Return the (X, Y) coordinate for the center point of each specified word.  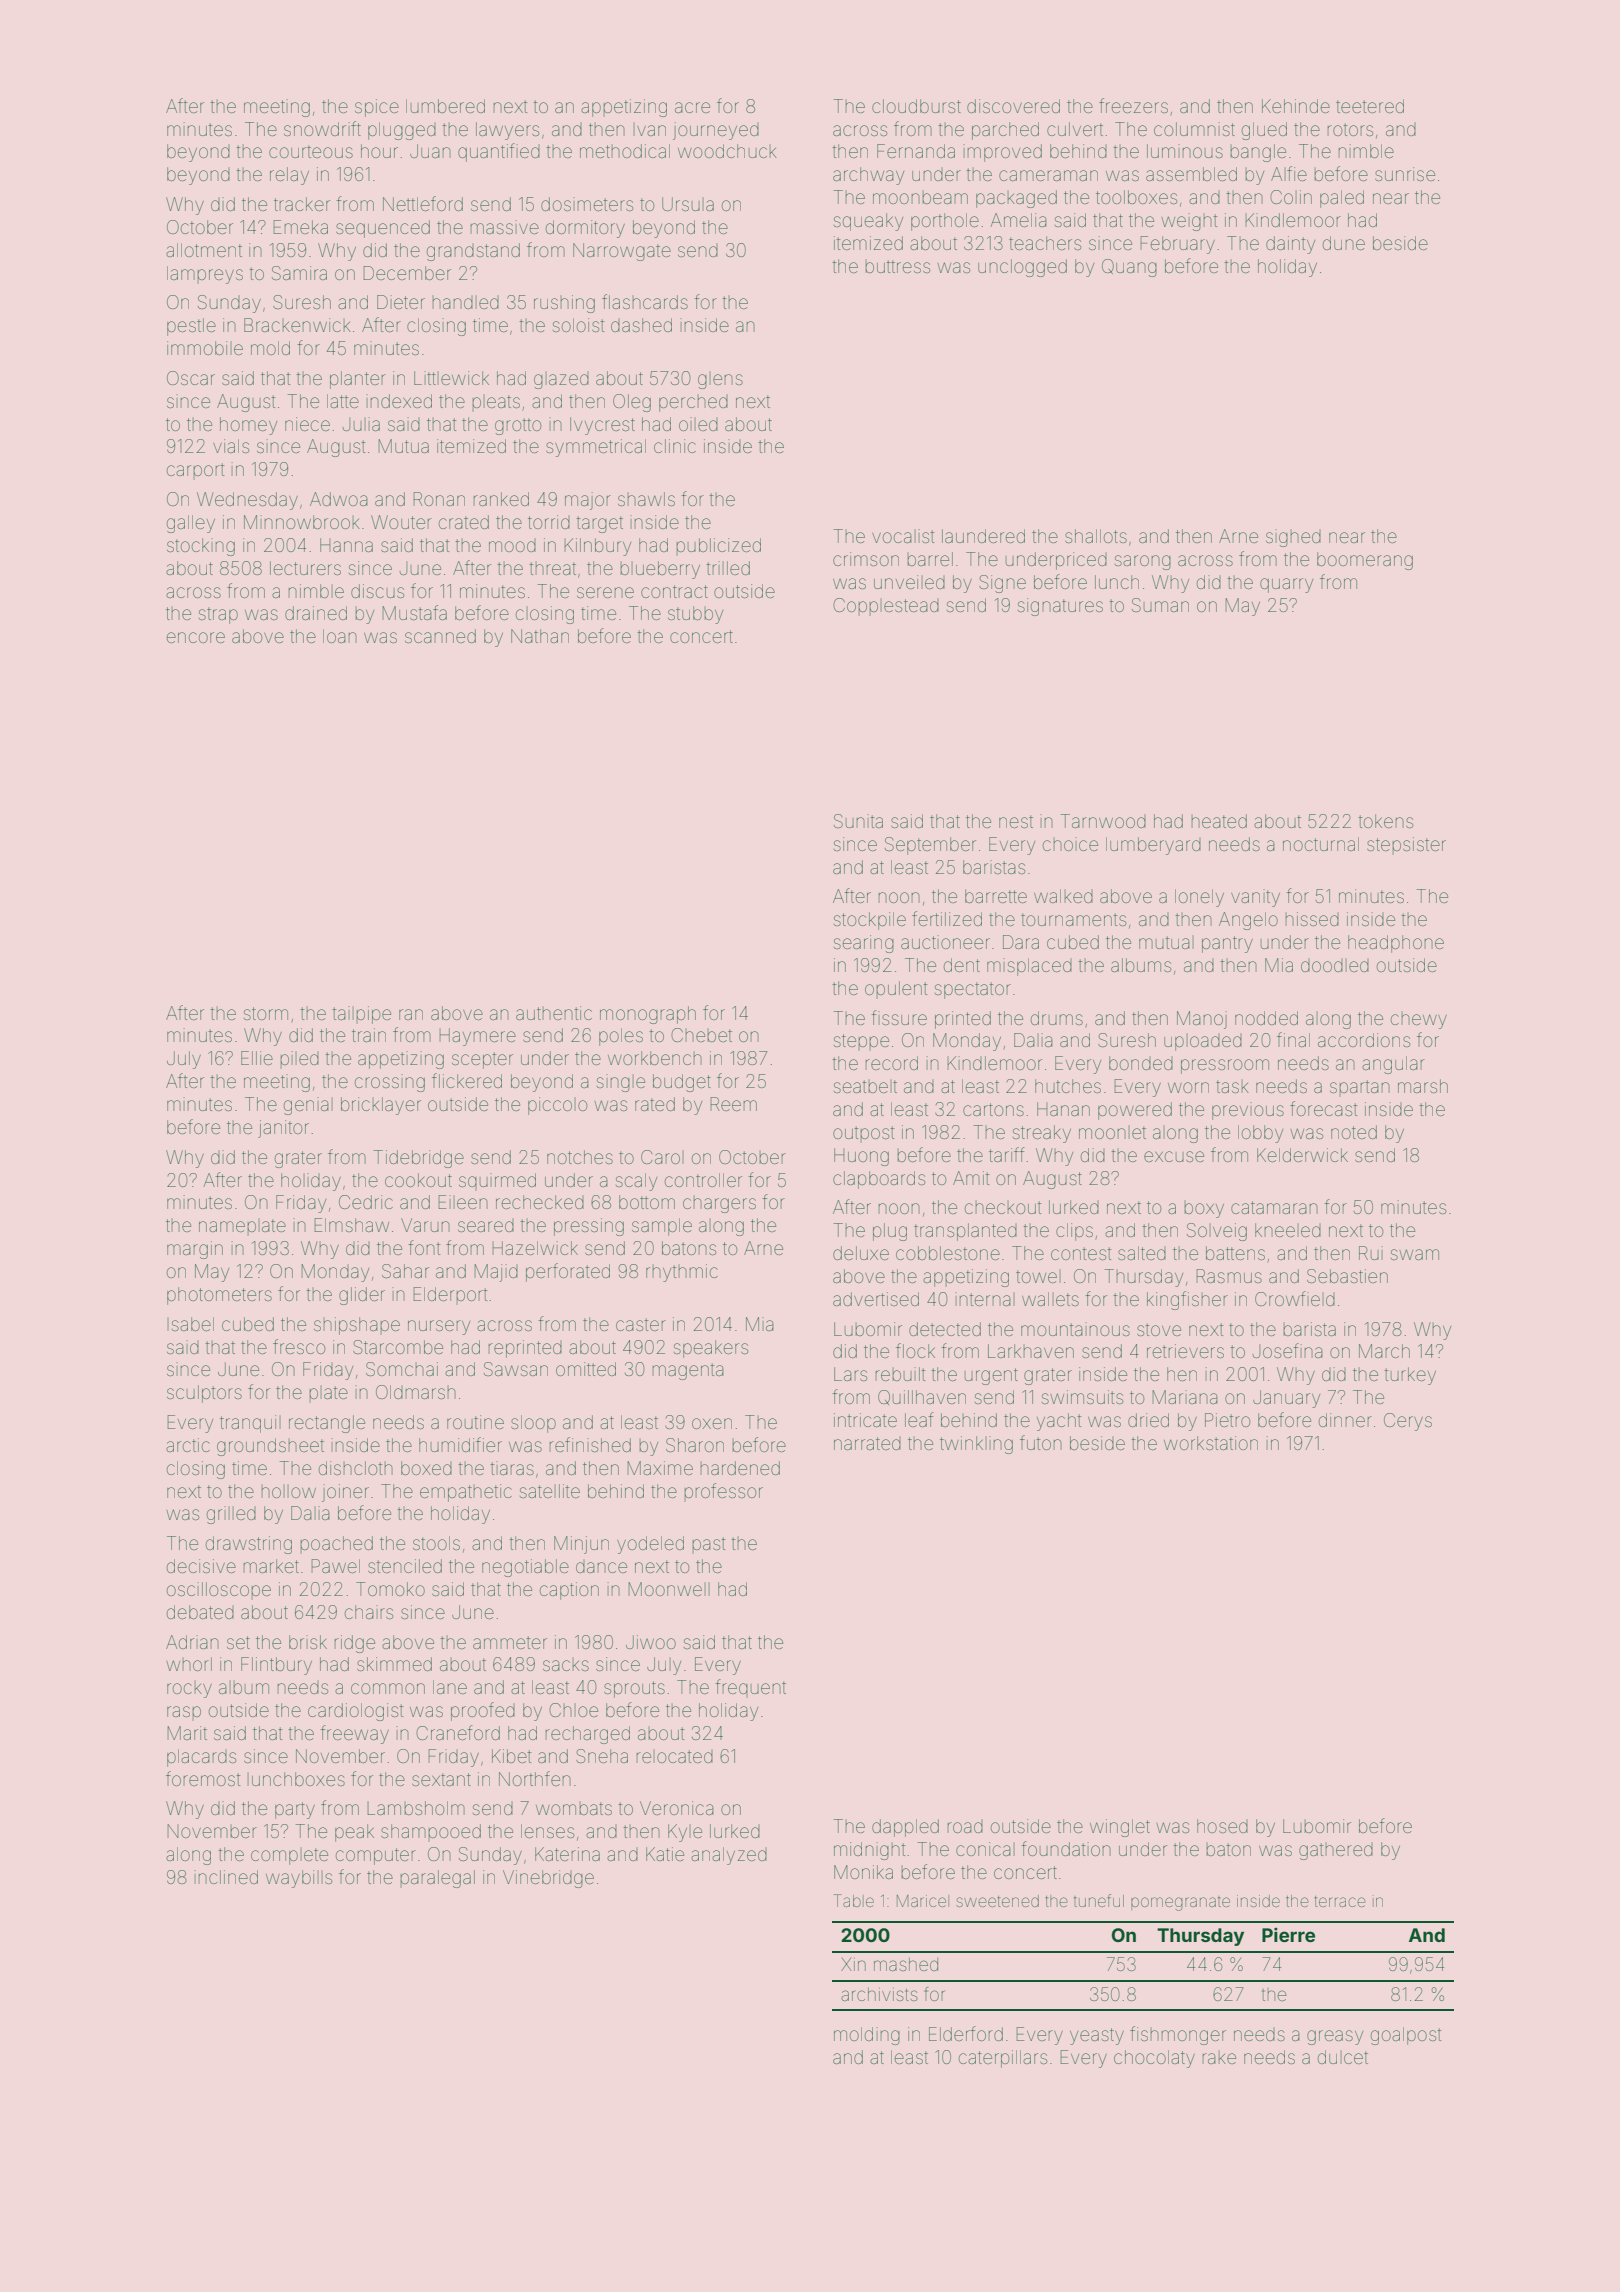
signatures (1060, 607)
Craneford (458, 1732)
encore (196, 637)
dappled (905, 1828)
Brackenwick (297, 325)
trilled (728, 568)
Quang (1129, 268)
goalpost (1406, 2036)
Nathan (540, 636)
